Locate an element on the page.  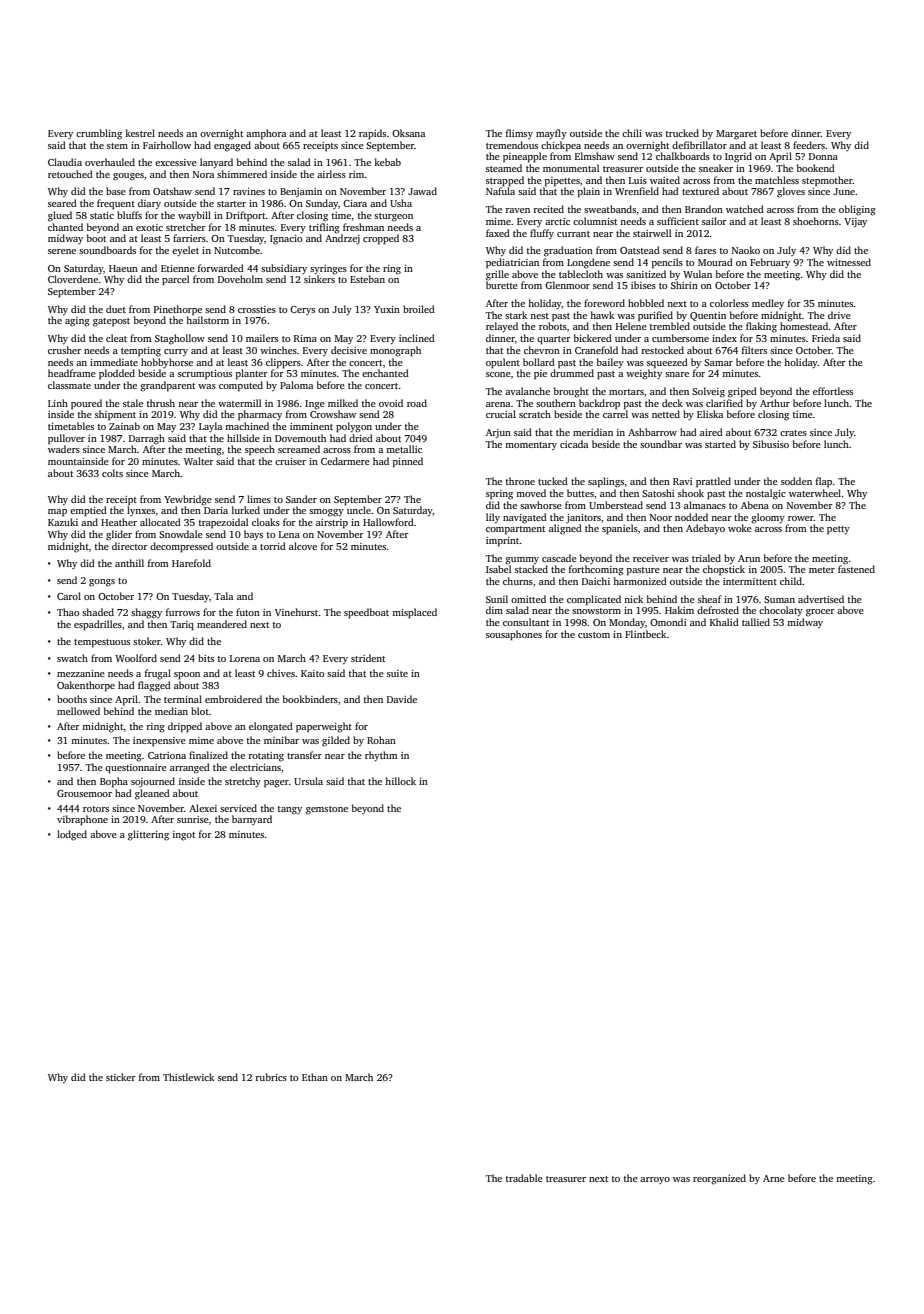
Vijay is located at coordinates (855, 222).
